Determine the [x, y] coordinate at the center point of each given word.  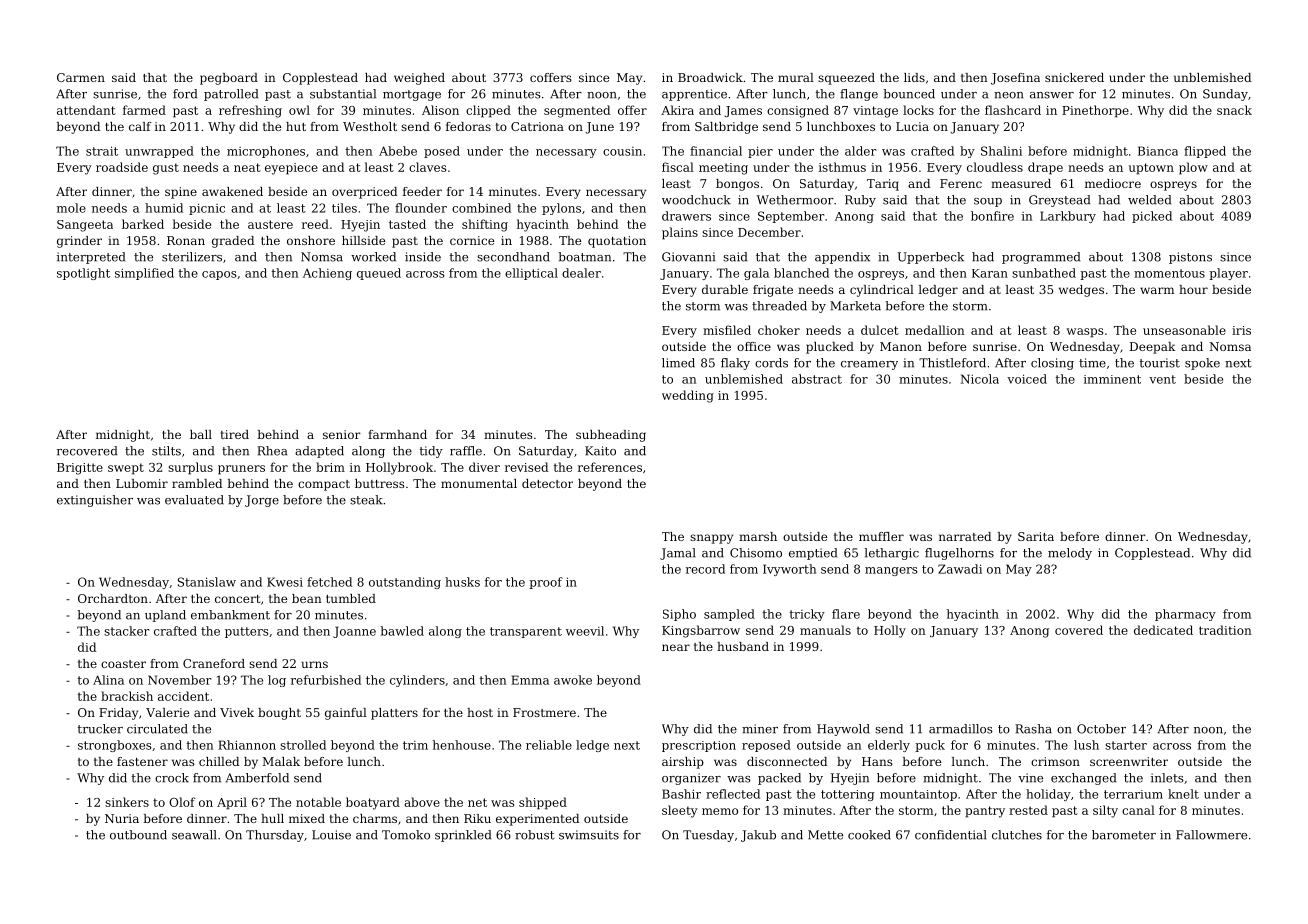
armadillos [961, 729]
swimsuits [589, 835]
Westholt [370, 126]
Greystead [1059, 201]
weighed [419, 79]
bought [279, 714]
